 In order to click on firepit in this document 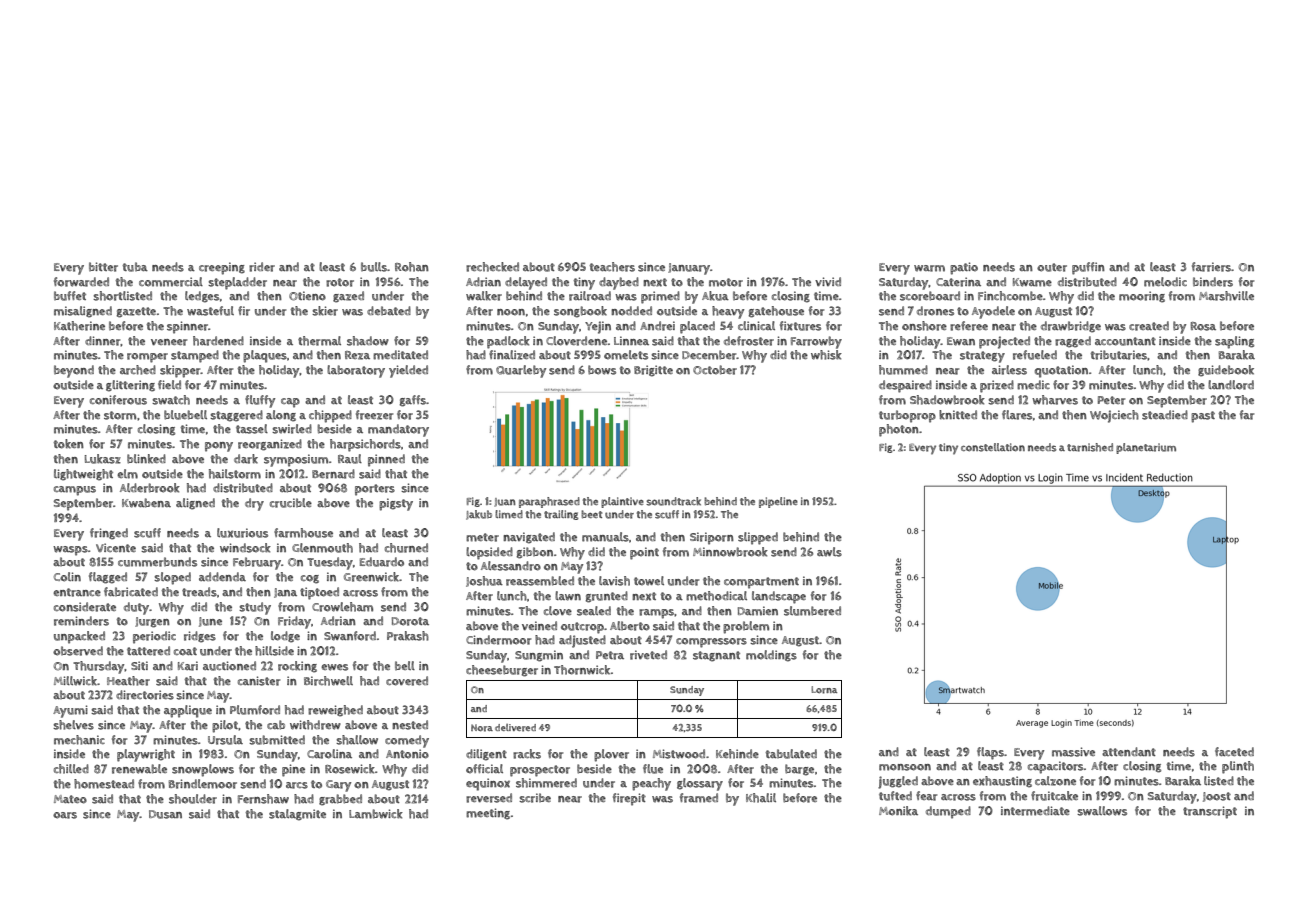, I will do `click(629, 799)`.
